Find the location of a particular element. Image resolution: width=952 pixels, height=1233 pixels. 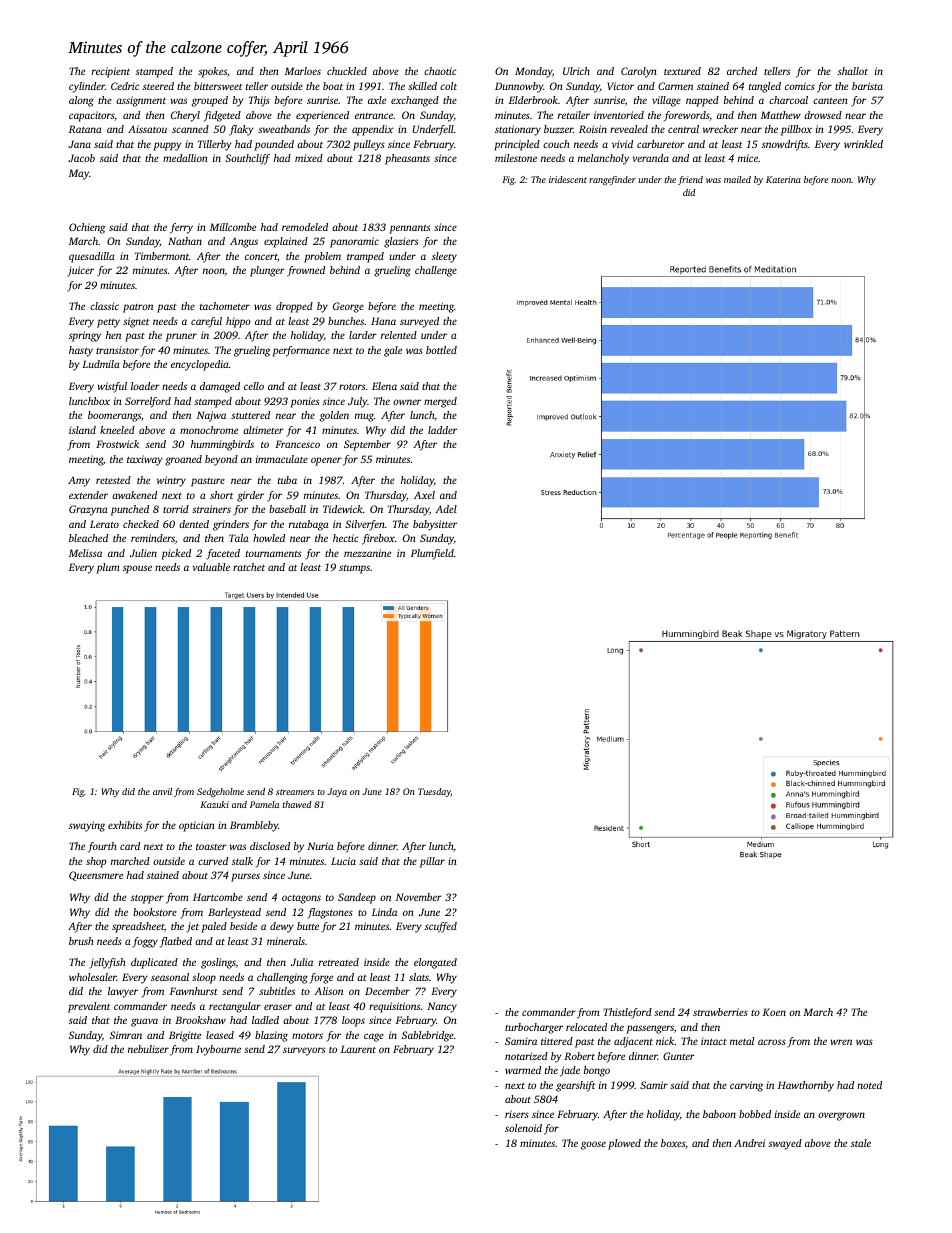

stale is located at coordinates (861, 1143).
